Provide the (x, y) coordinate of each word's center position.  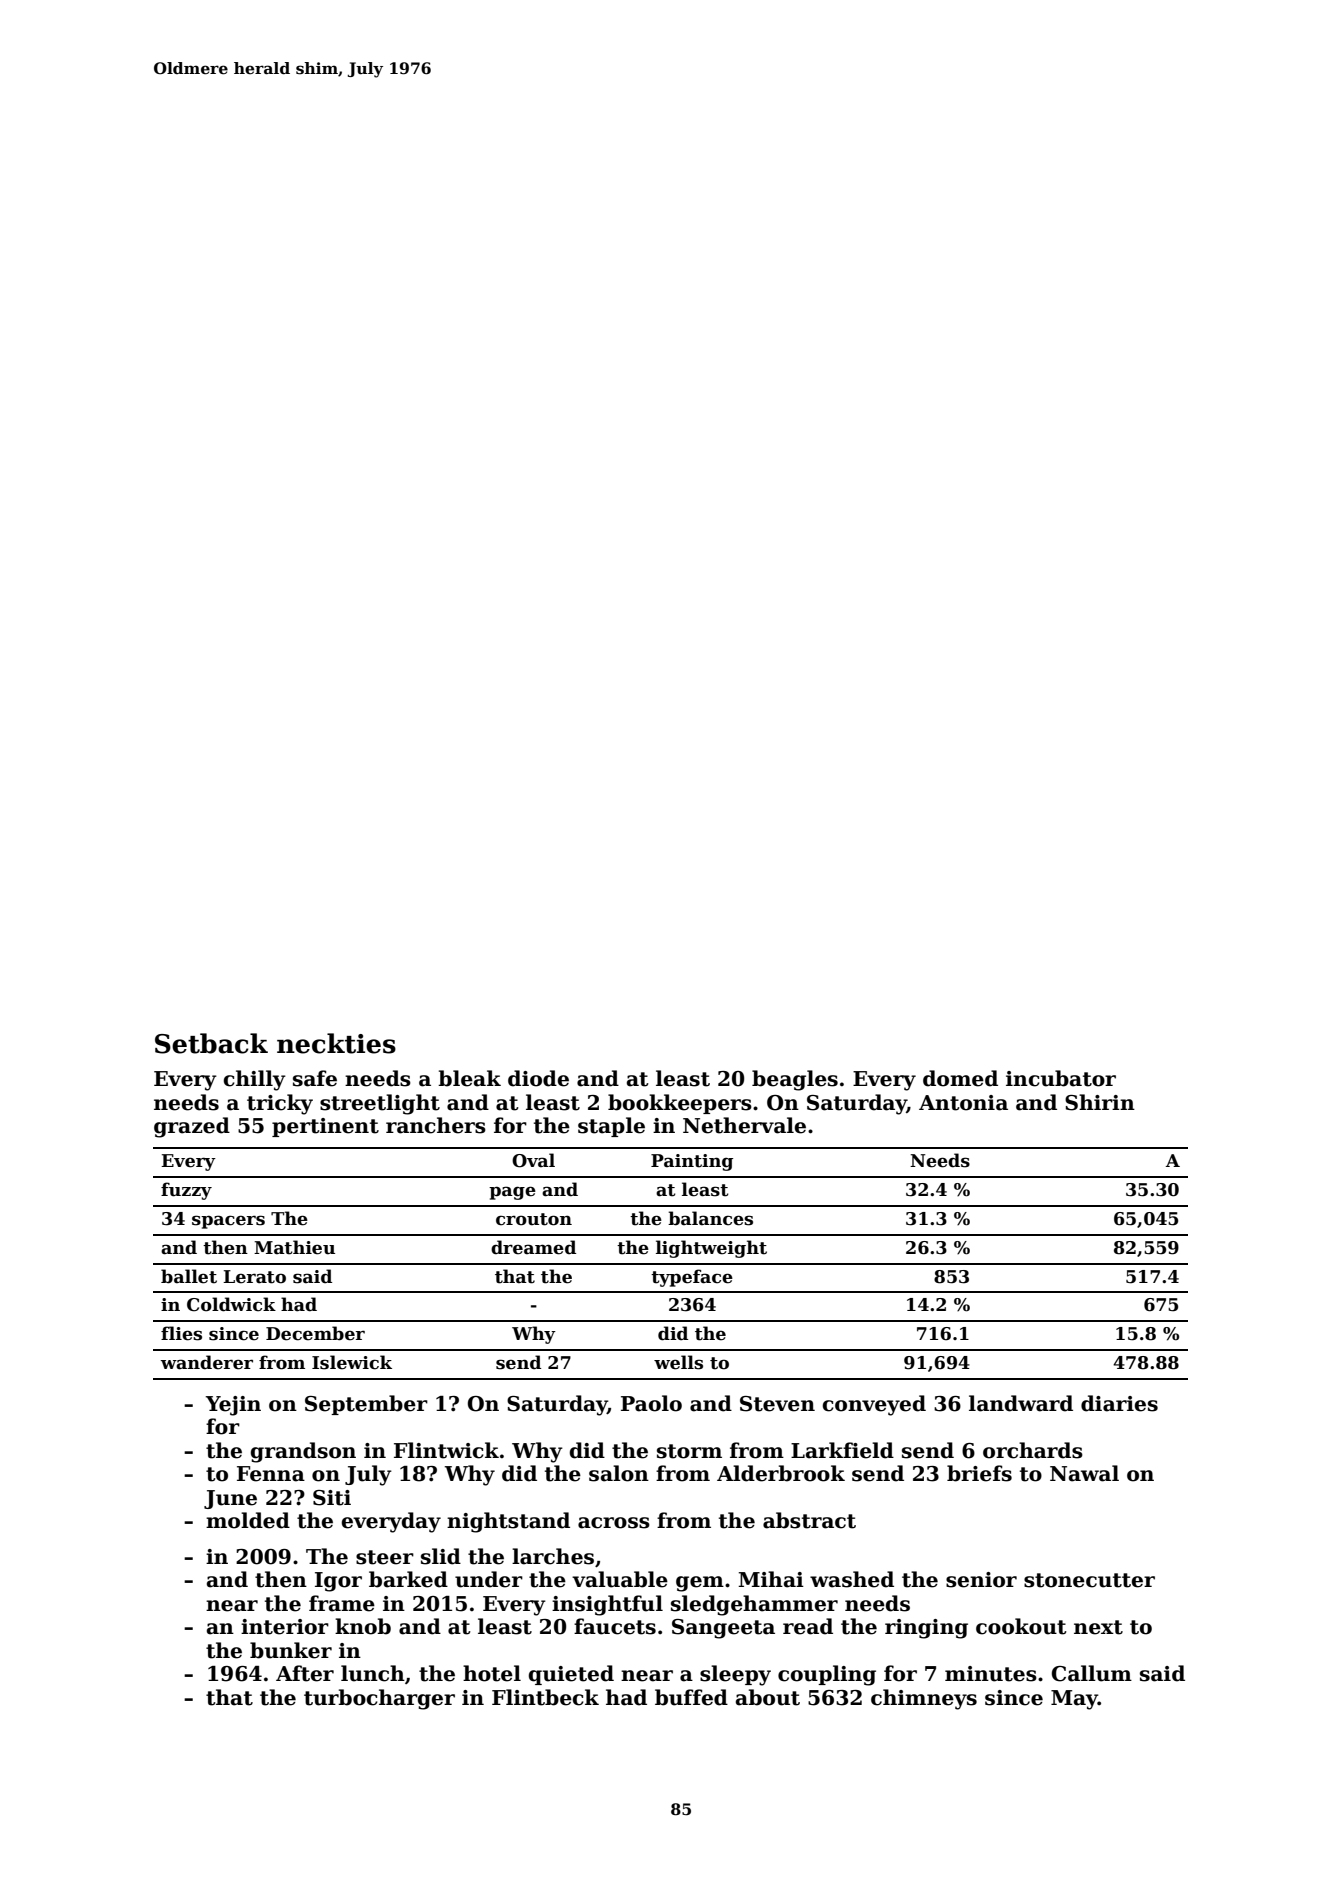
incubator (1061, 1078)
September (366, 1405)
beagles (795, 1080)
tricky (280, 1104)
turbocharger (379, 1699)
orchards (1033, 1450)
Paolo (651, 1403)
